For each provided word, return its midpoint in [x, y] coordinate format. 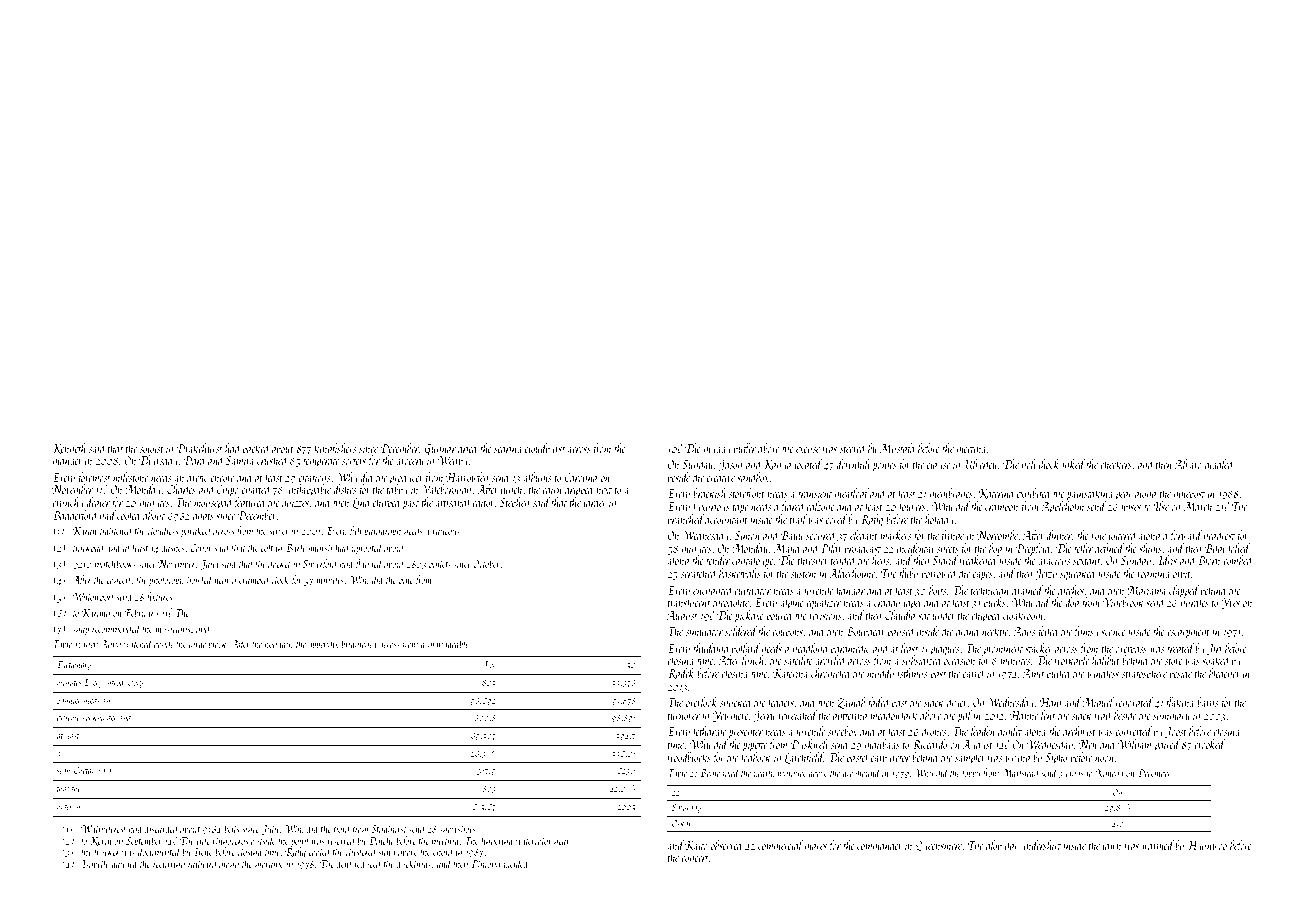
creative [721, 478]
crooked [1209, 744]
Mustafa [897, 449]
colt [267, 547]
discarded [162, 828]
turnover [684, 716]
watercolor [534, 840]
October [486, 563]
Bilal [1216, 548]
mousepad [213, 503]
